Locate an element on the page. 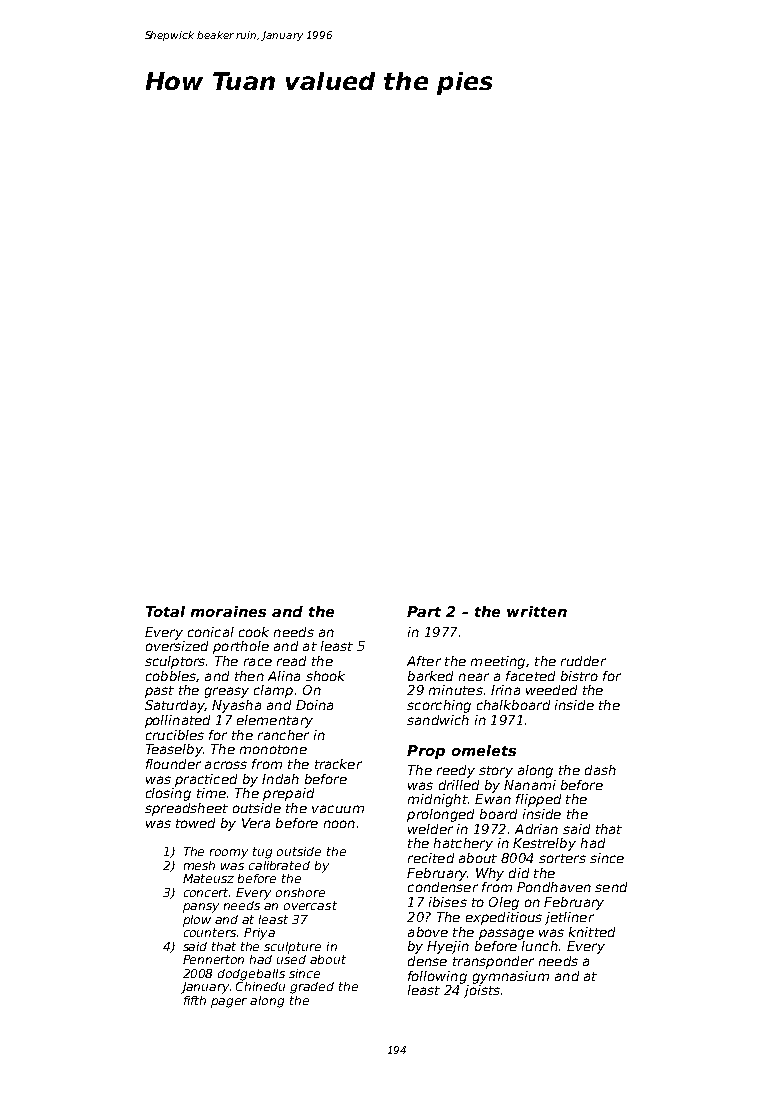 The image size is (773, 1097). Indah is located at coordinates (280, 779).
